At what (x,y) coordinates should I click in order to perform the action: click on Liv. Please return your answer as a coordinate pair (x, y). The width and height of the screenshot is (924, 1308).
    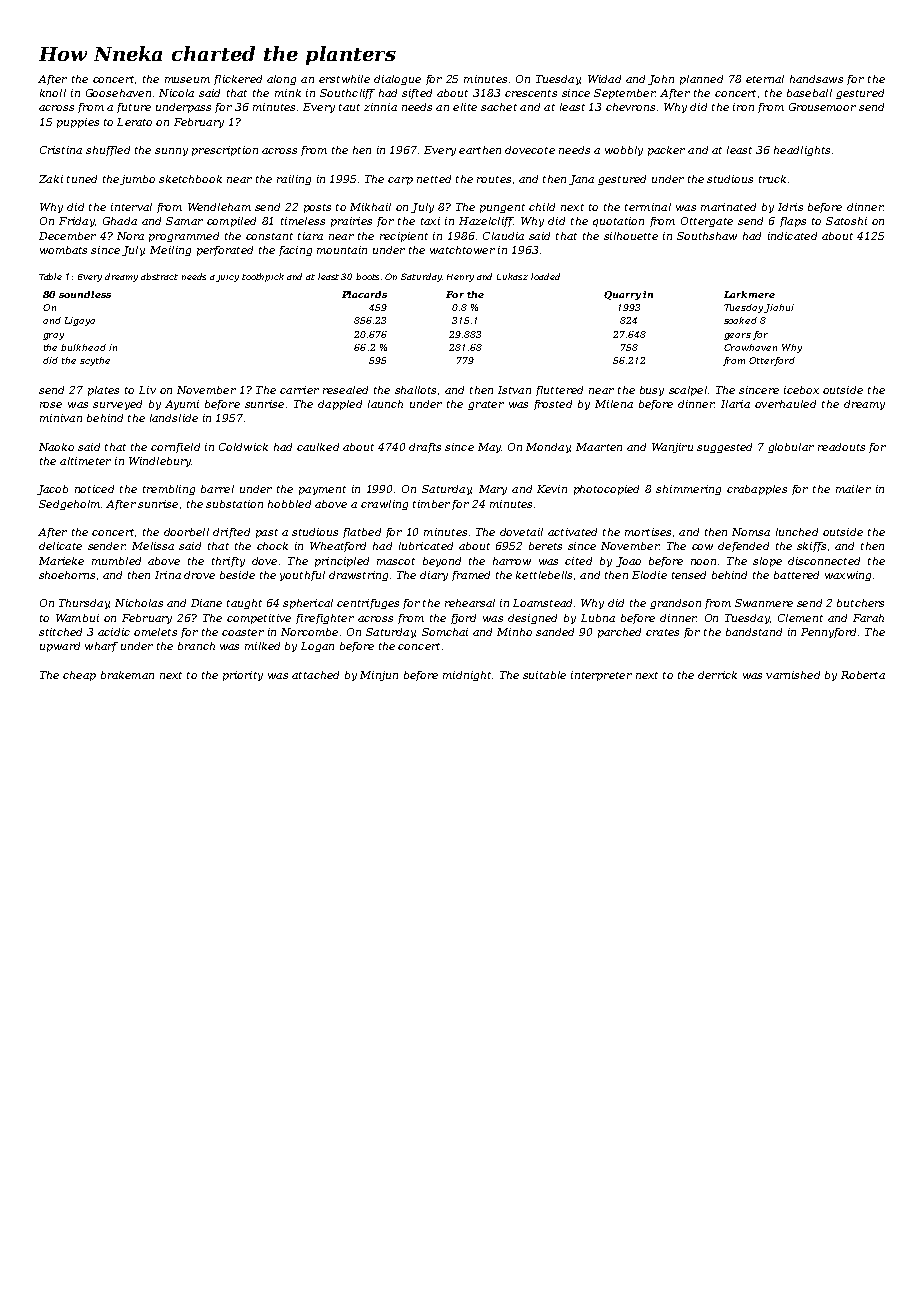
    Looking at the image, I should click on (147, 390).
